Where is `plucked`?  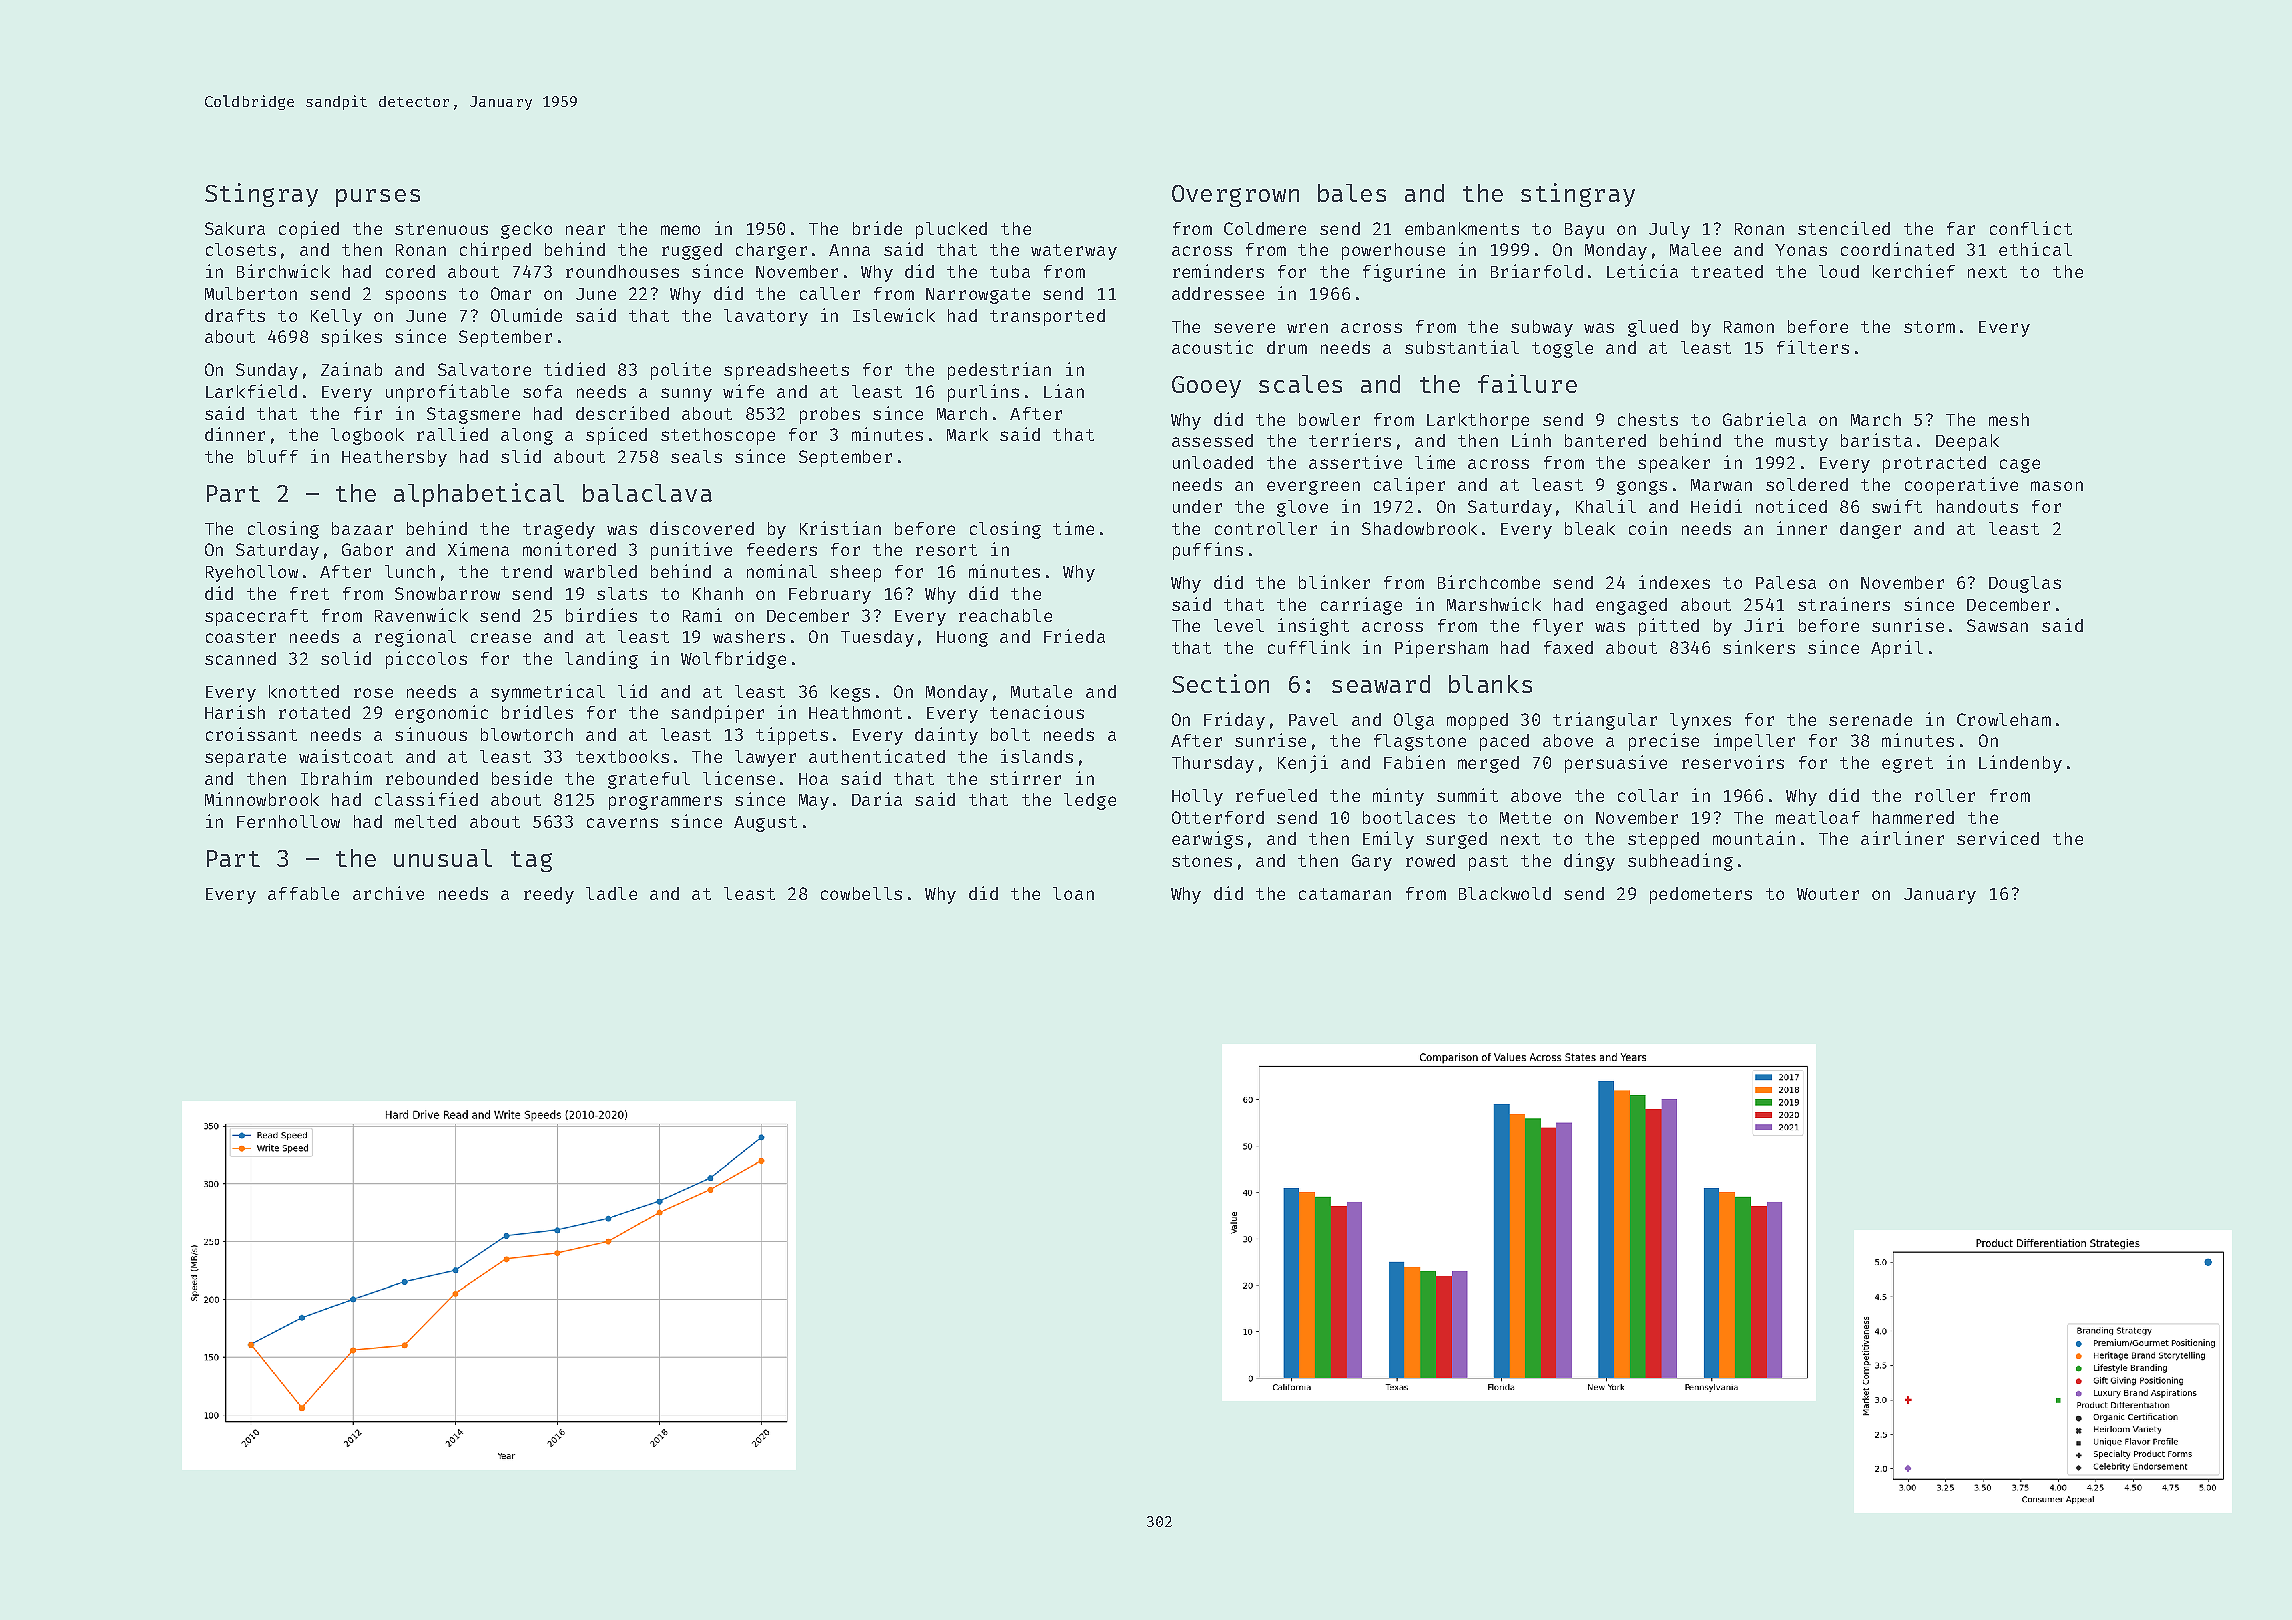 plucked is located at coordinates (951, 230).
